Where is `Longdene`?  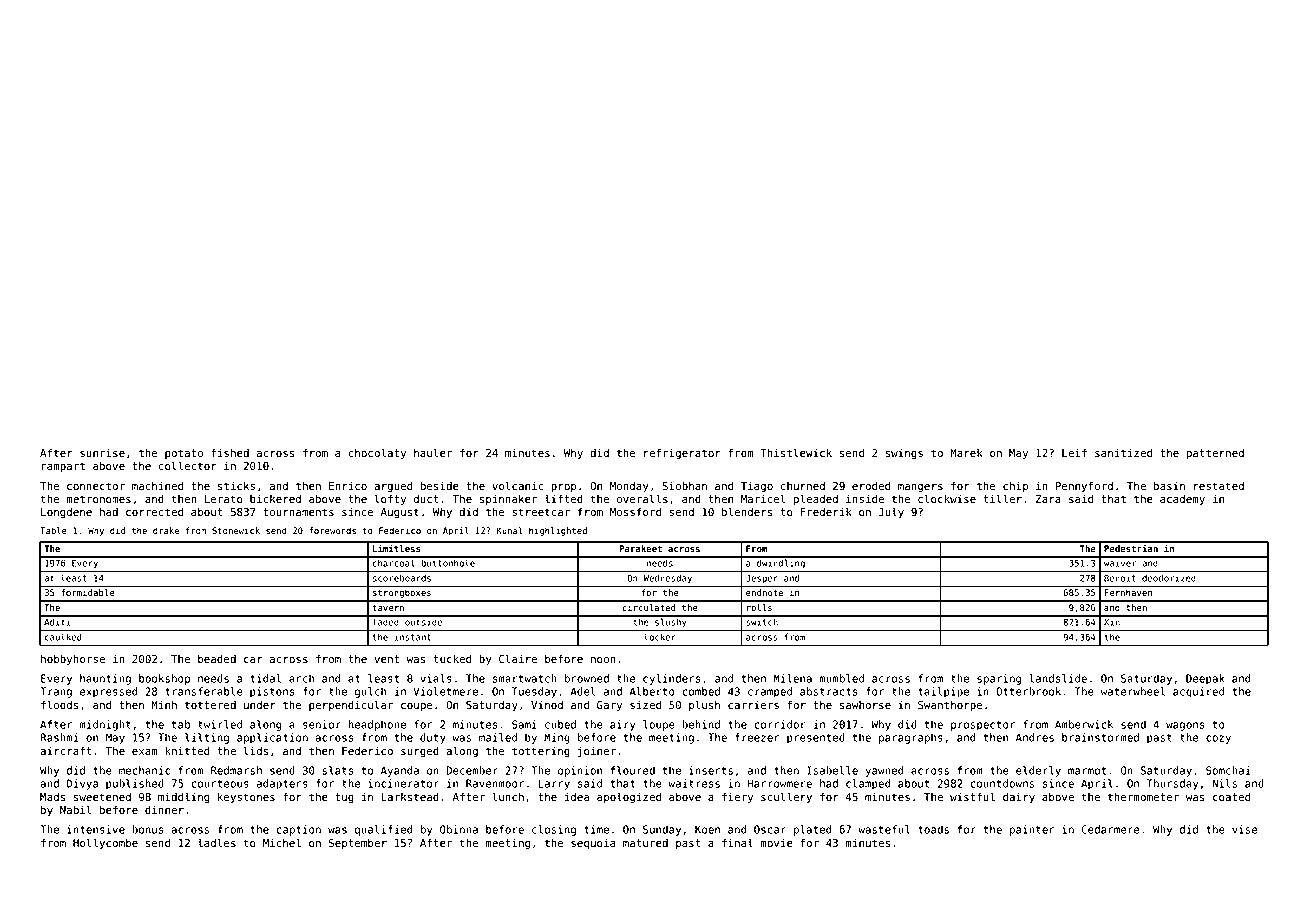
Longdene is located at coordinates (66, 513).
